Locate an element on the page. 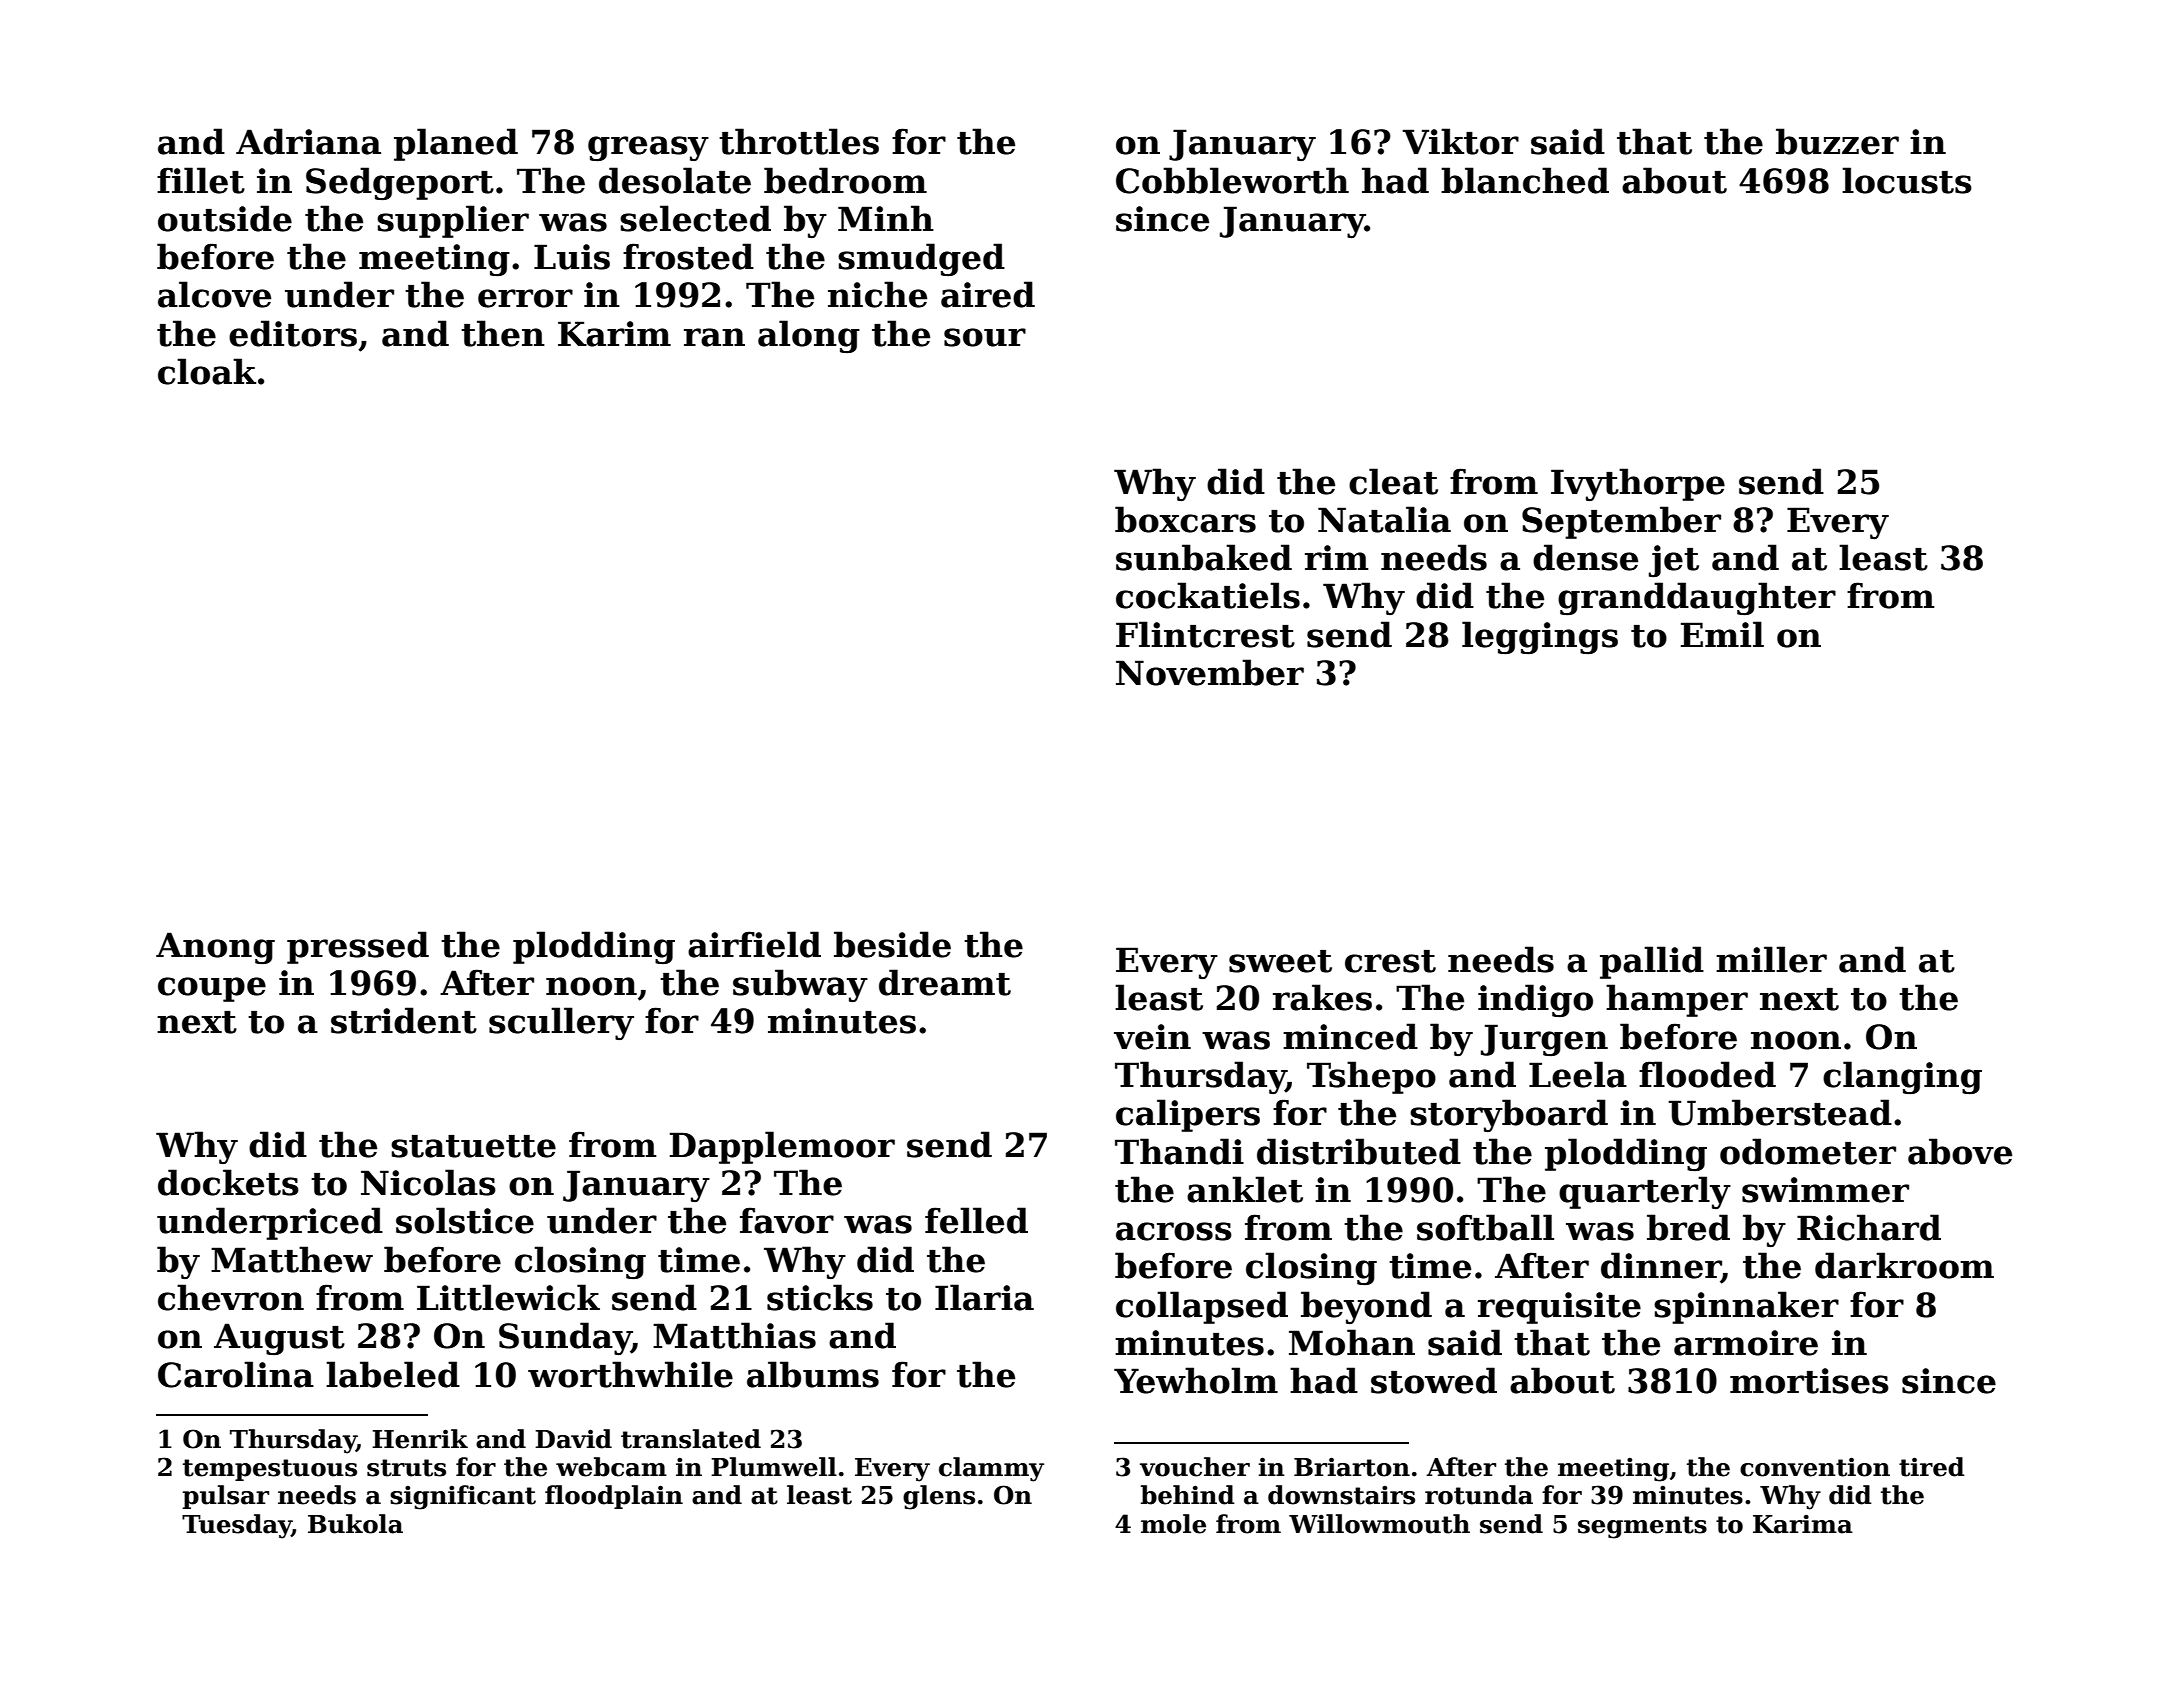 Image resolution: width=2178 pixels, height=1683 pixels. Cobbleworth is located at coordinates (1232, 180).
